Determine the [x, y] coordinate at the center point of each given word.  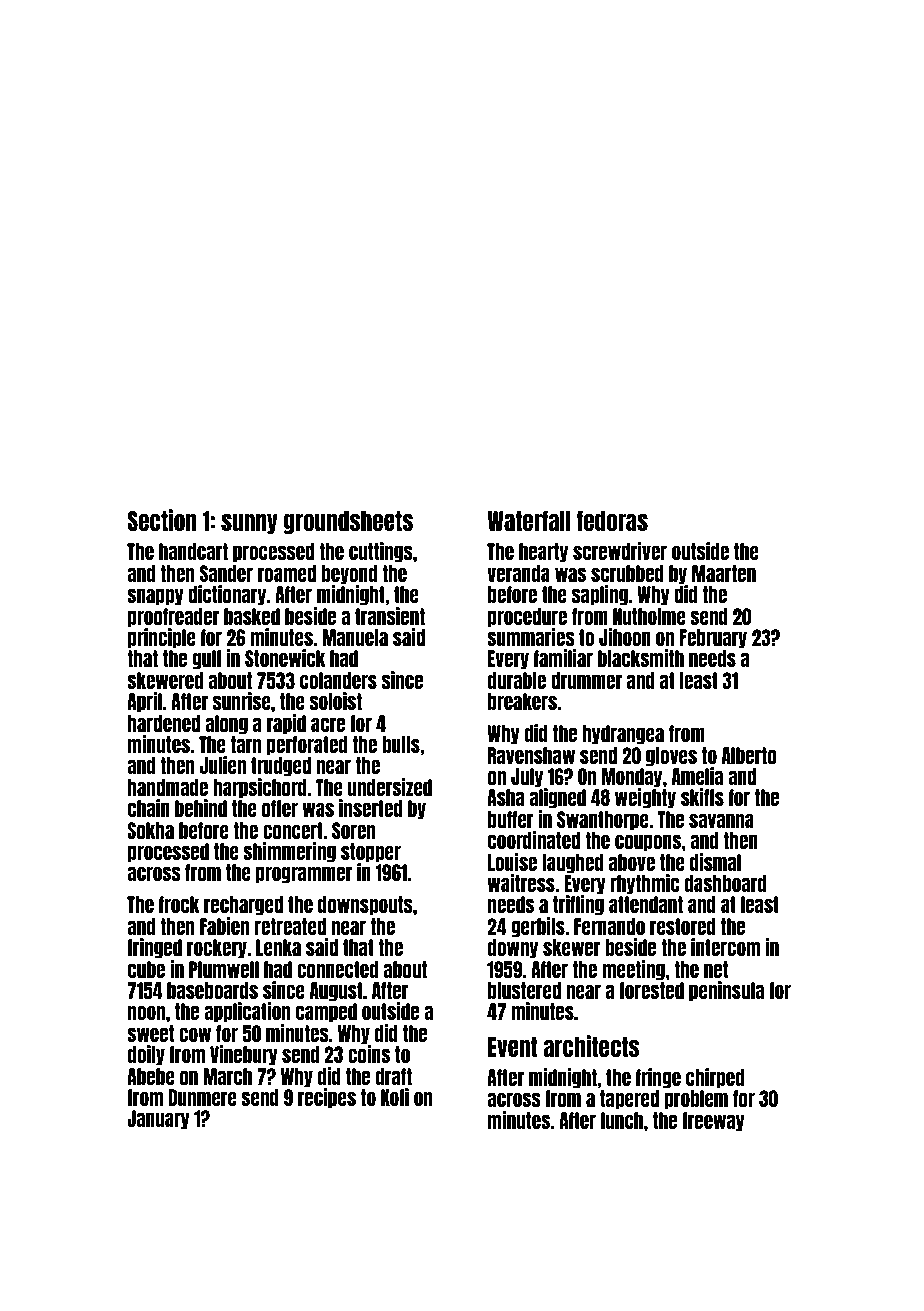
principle [162, 638]
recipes [327, 1098]
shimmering [289, 852]
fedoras [612, 521]
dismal [715, 862]
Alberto [749, 755]
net [716, 969]
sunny [249, 524]
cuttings [381, 552]
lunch [622, 1120]
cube [146, 969]
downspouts [365, 906]
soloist [336, 701]
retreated [290, 926]
